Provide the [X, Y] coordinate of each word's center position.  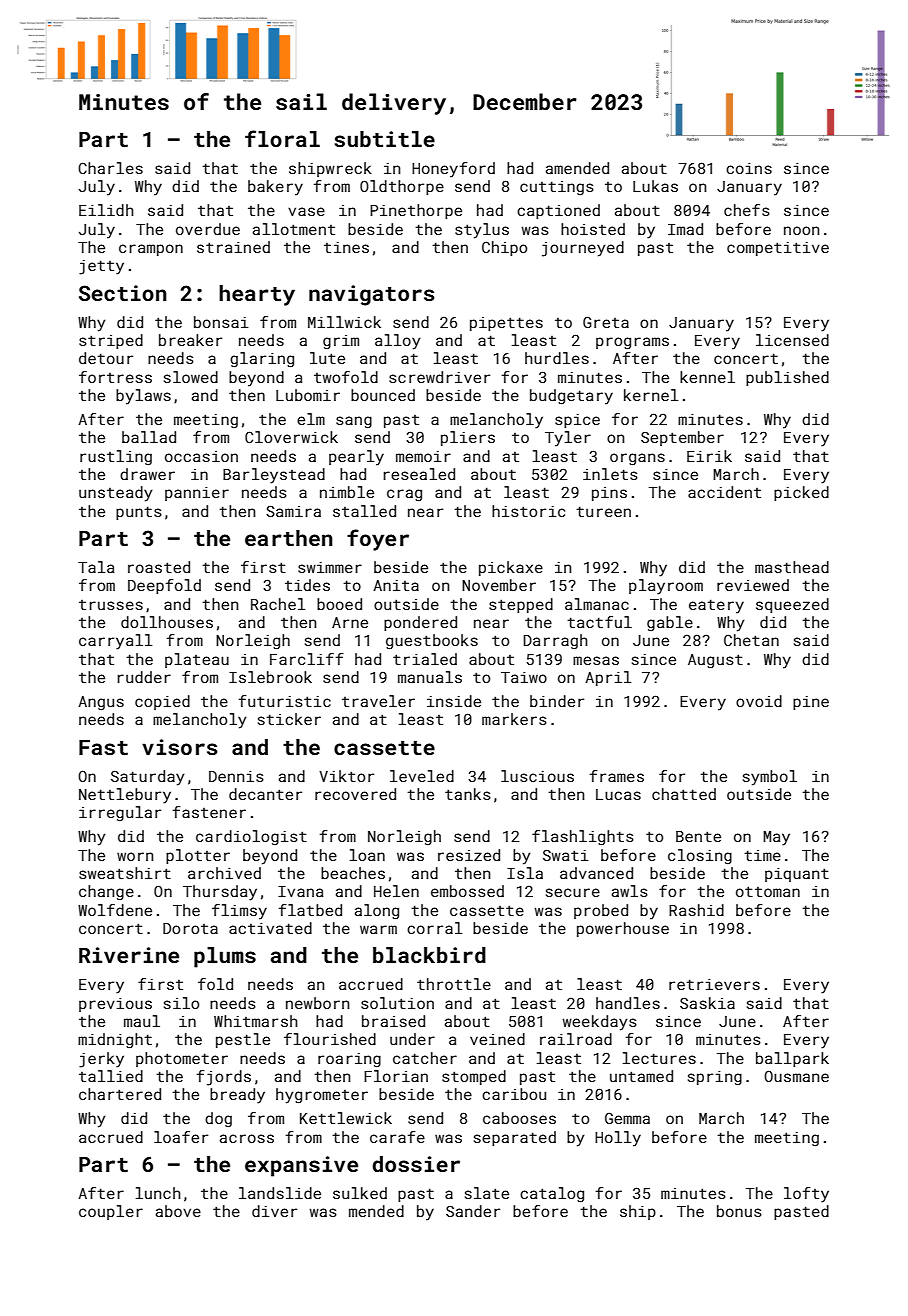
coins [749, 168]
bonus [739, 1211]
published [787, 378]
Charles [110, 168]
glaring [262, 360]
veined [497, 1039]
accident [724, 492]
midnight [115, 1041]
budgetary [571, 397]
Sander [473, 1211]
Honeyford [453, 170]
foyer [378, 540]
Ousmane [796, 1076]
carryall [116, 642]
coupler [111, 1212]
